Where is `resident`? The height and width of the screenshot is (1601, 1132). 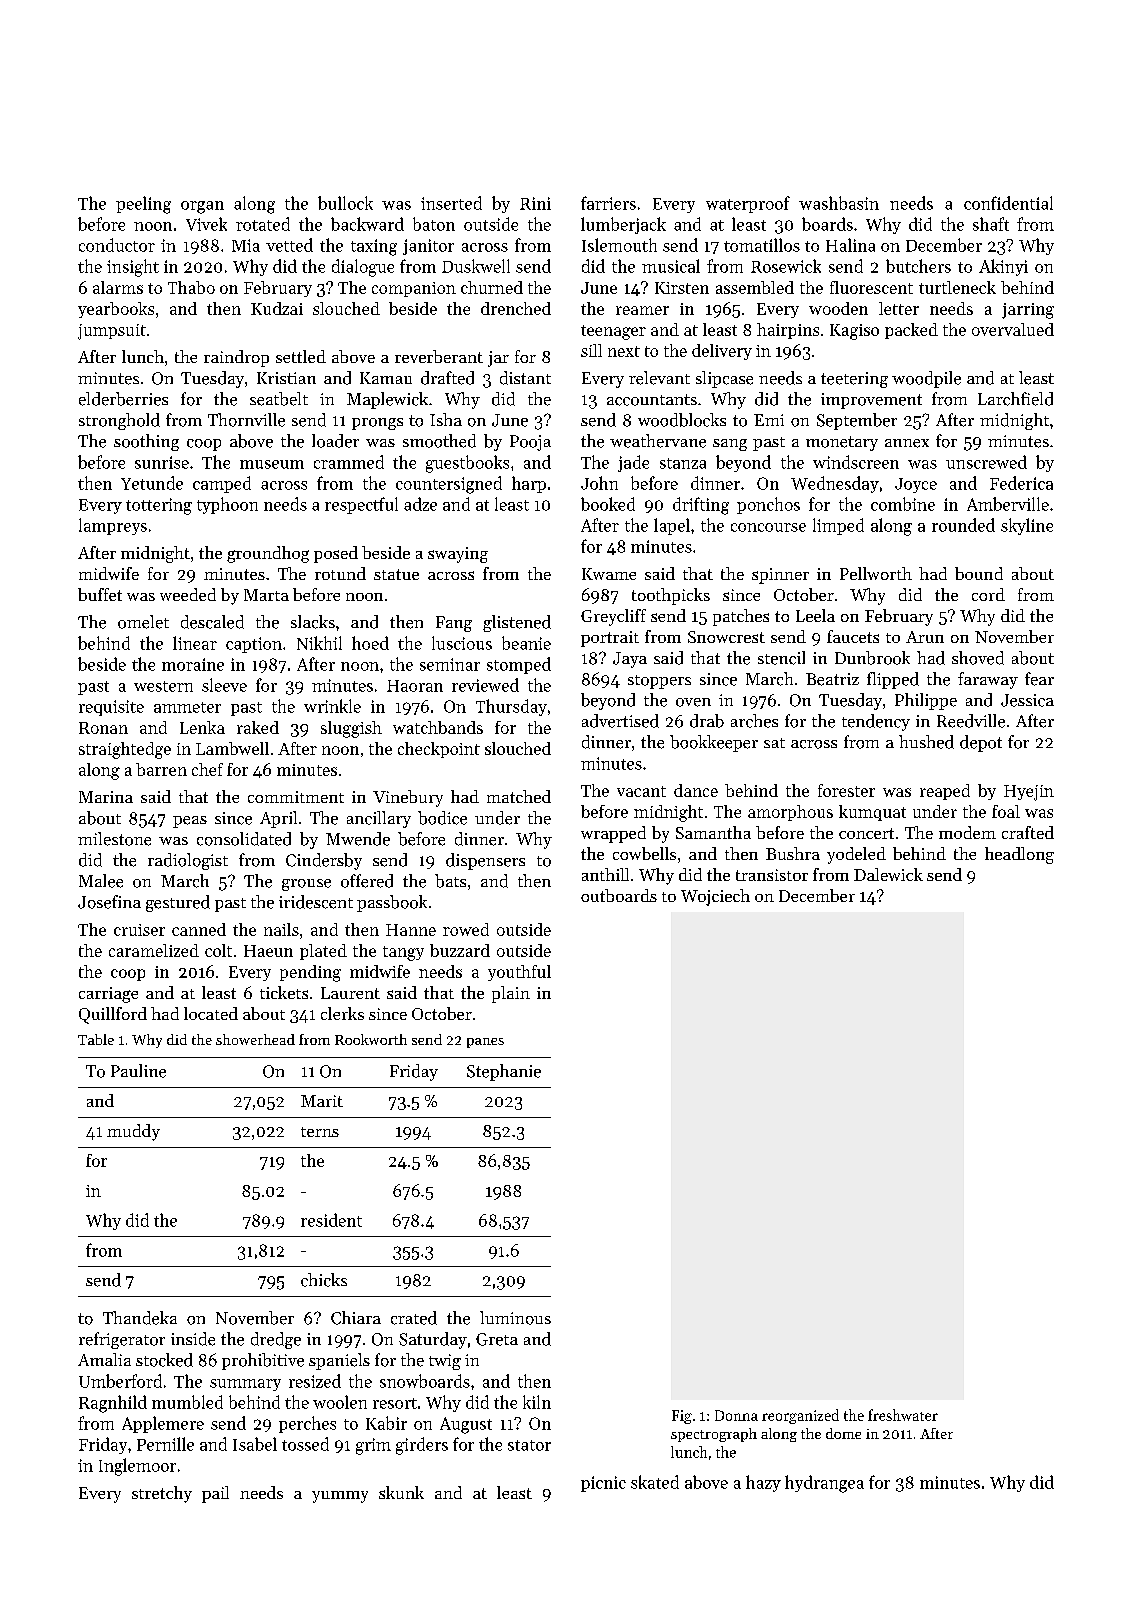 resident is located at coordinates (331, 1220).
